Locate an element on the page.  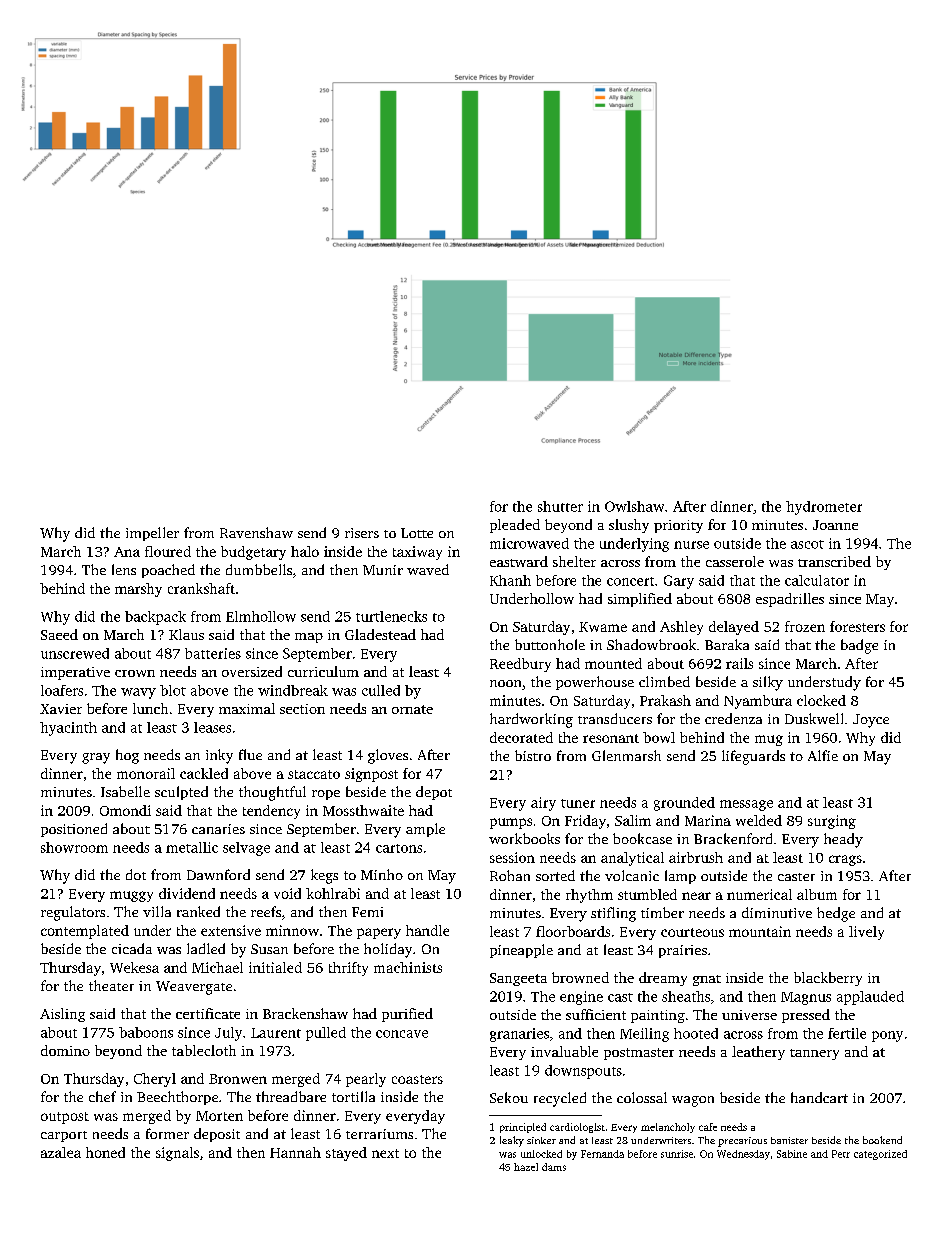
certificate is located at coordinates (208, 1013).
